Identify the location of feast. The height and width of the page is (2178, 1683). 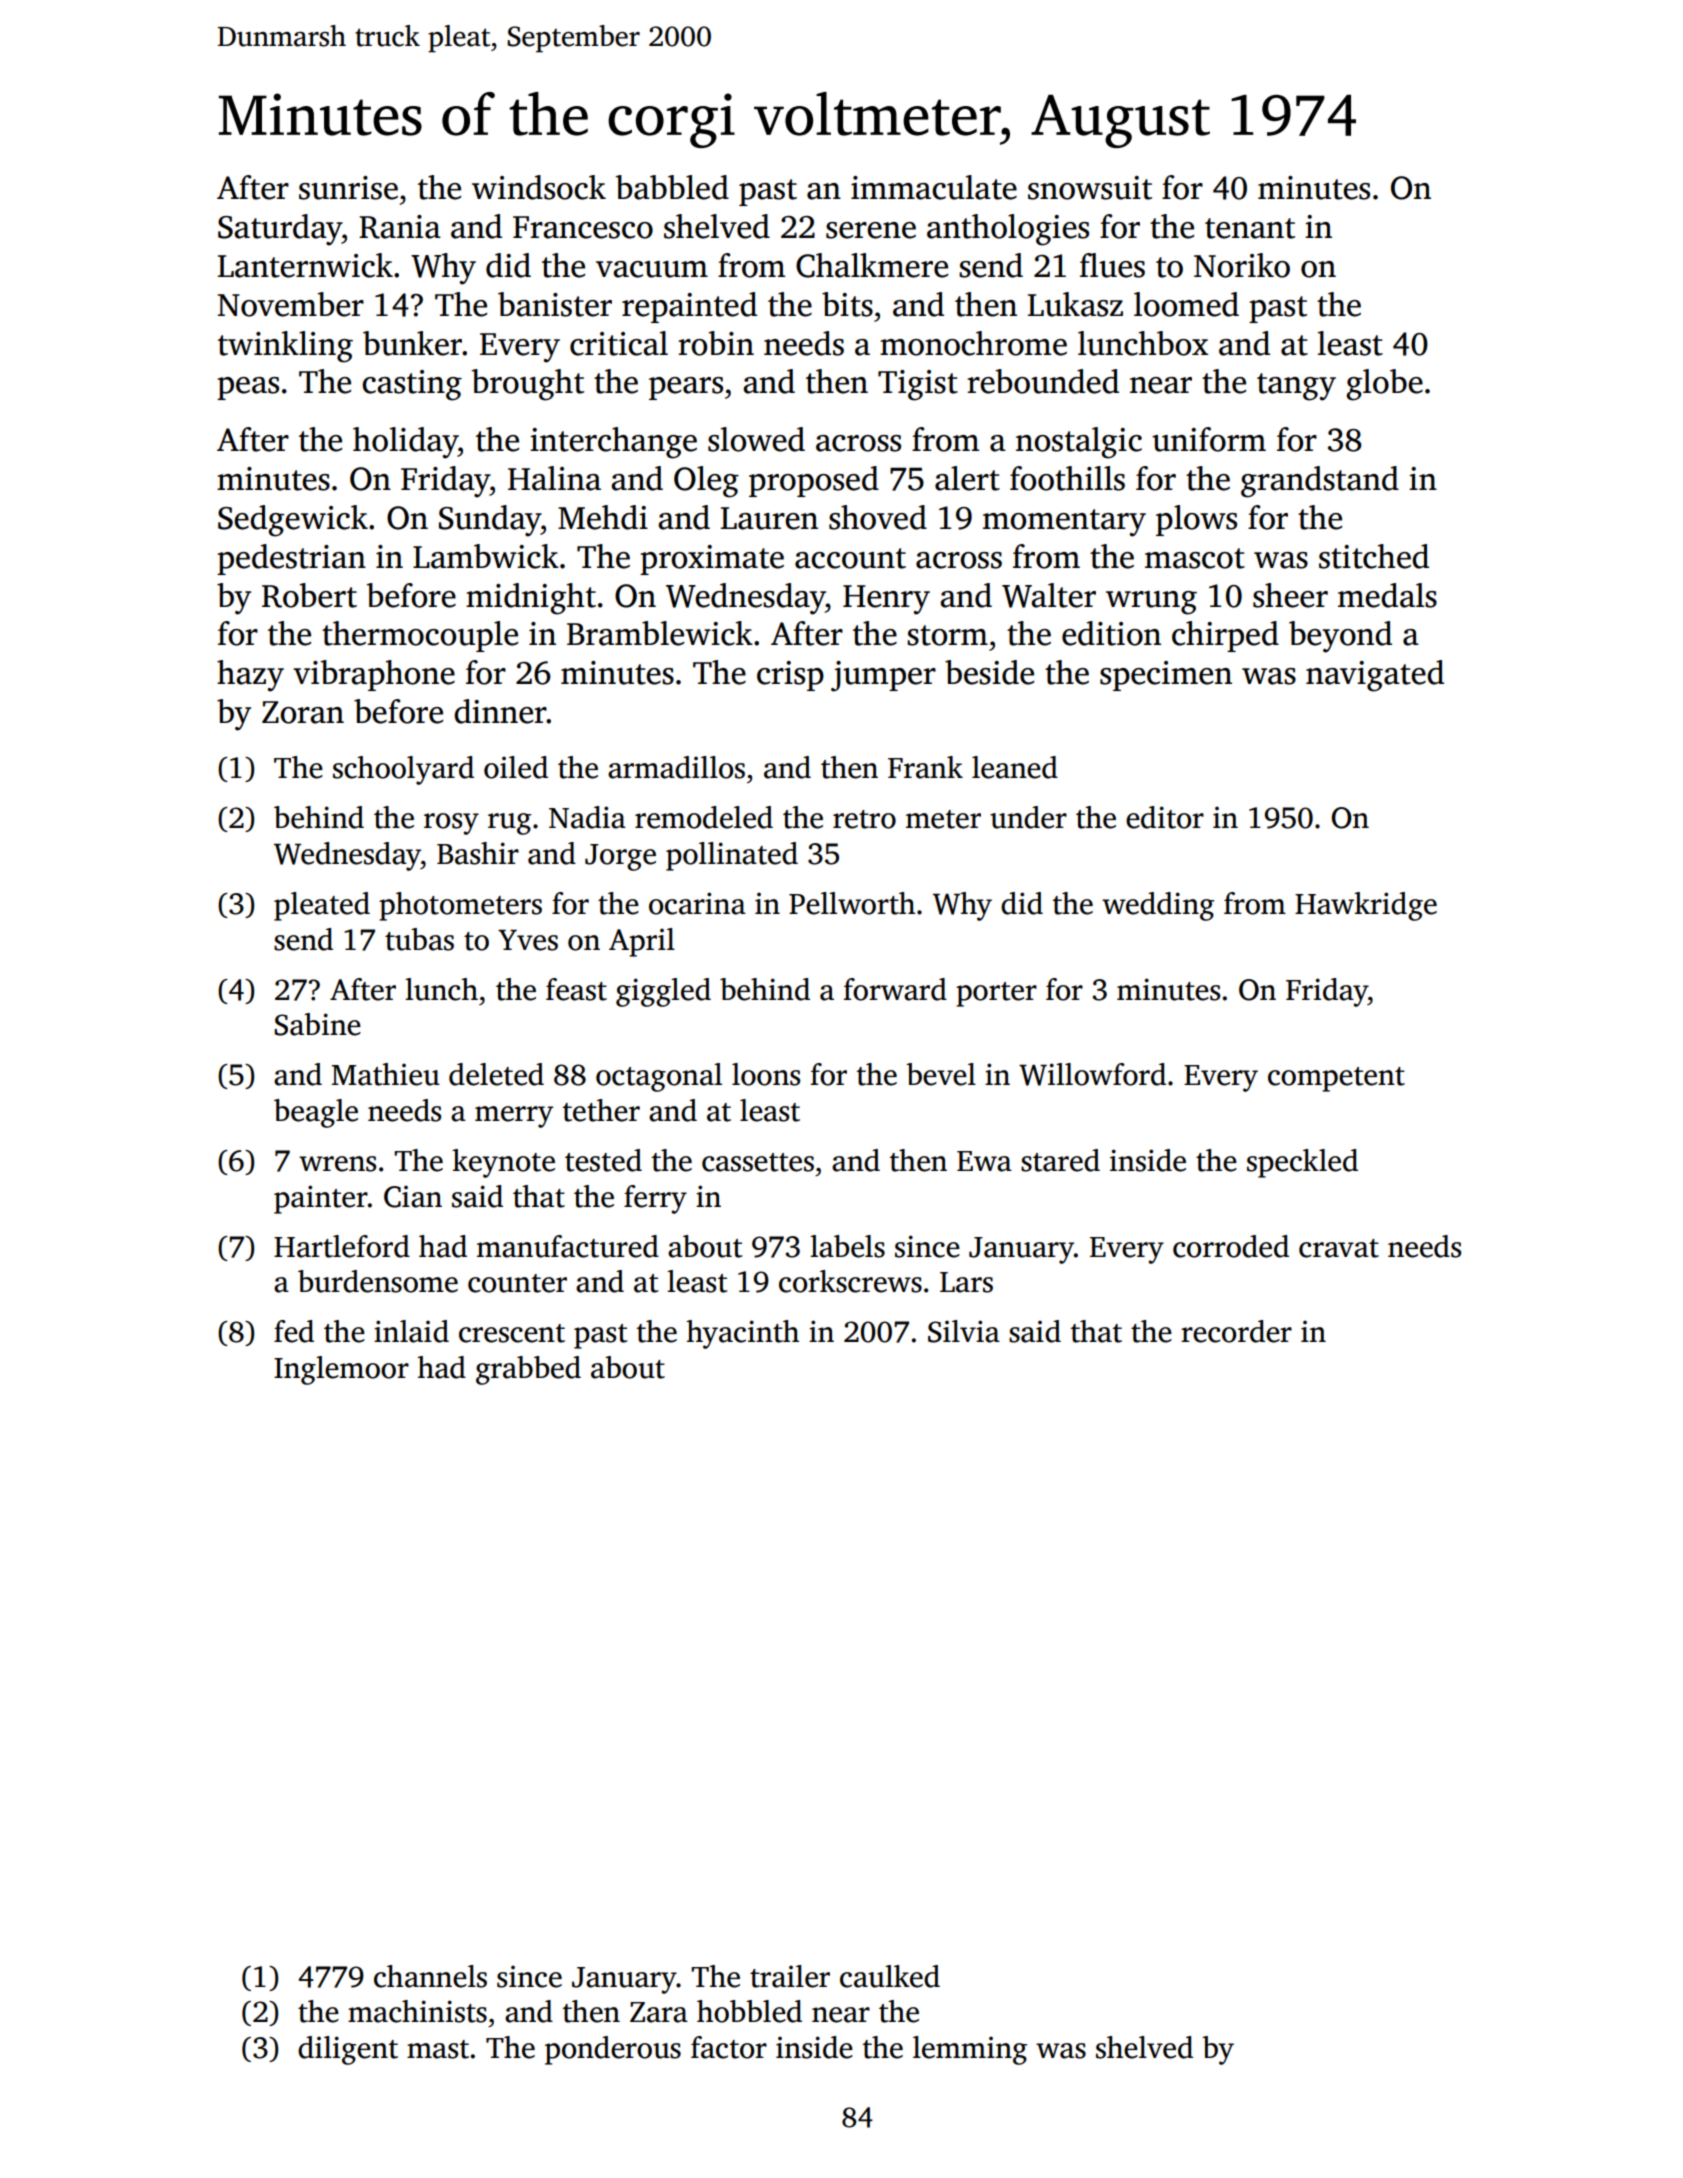
(576, 989).
